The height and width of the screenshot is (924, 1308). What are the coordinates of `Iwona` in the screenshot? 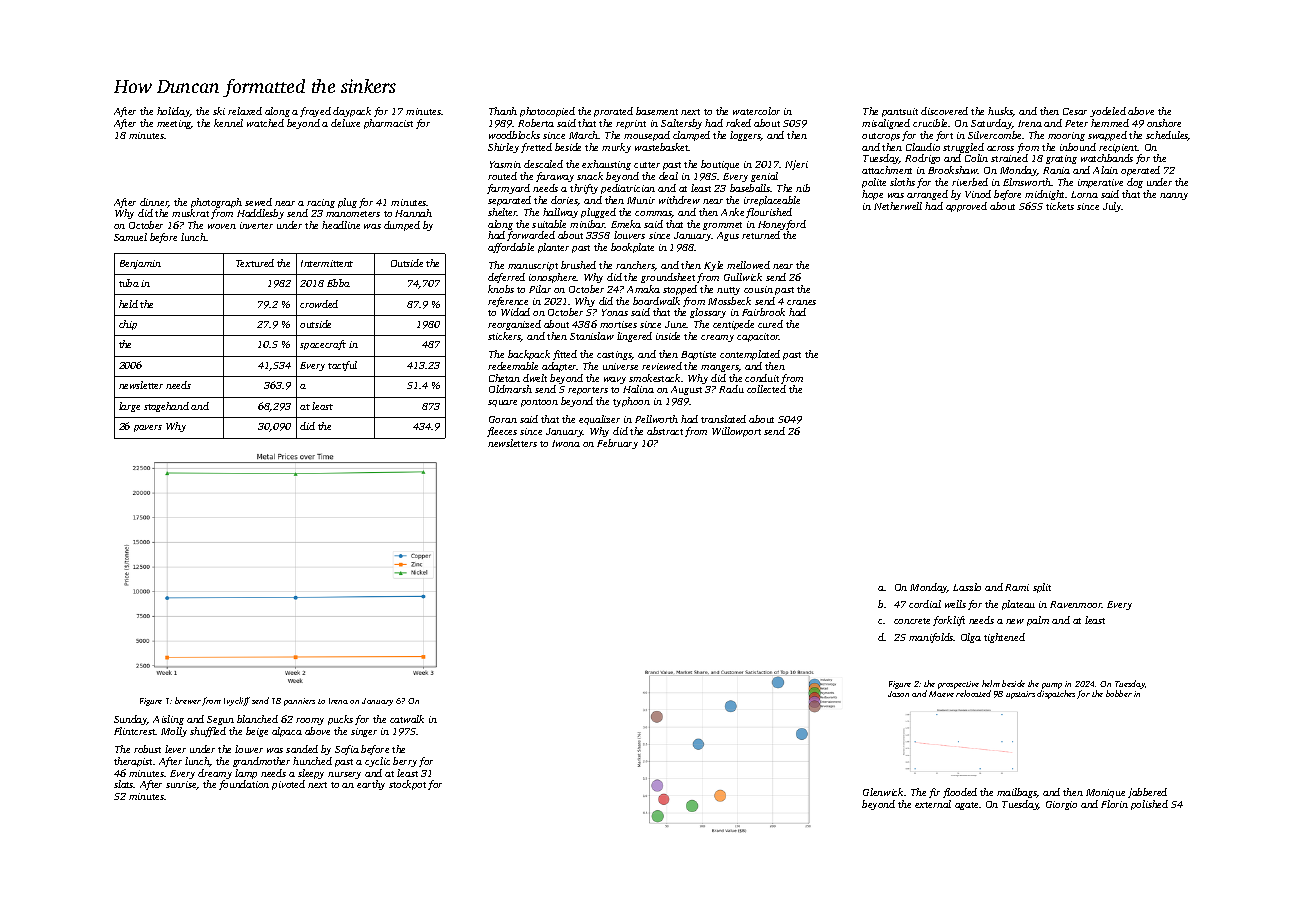 It's located at (566, 443).
